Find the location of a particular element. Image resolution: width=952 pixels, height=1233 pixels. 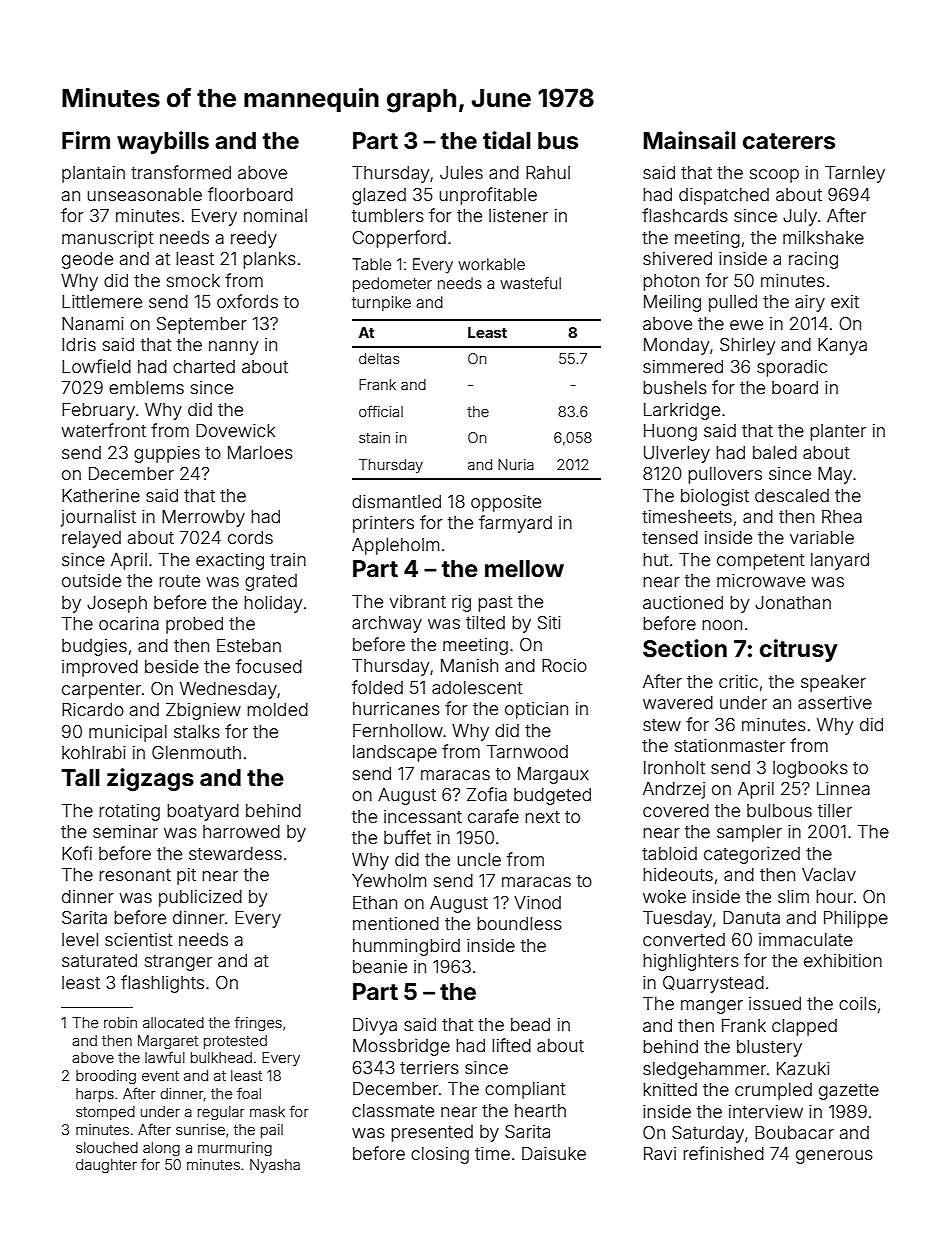

Nuria is located at coordinates (516, 464).
